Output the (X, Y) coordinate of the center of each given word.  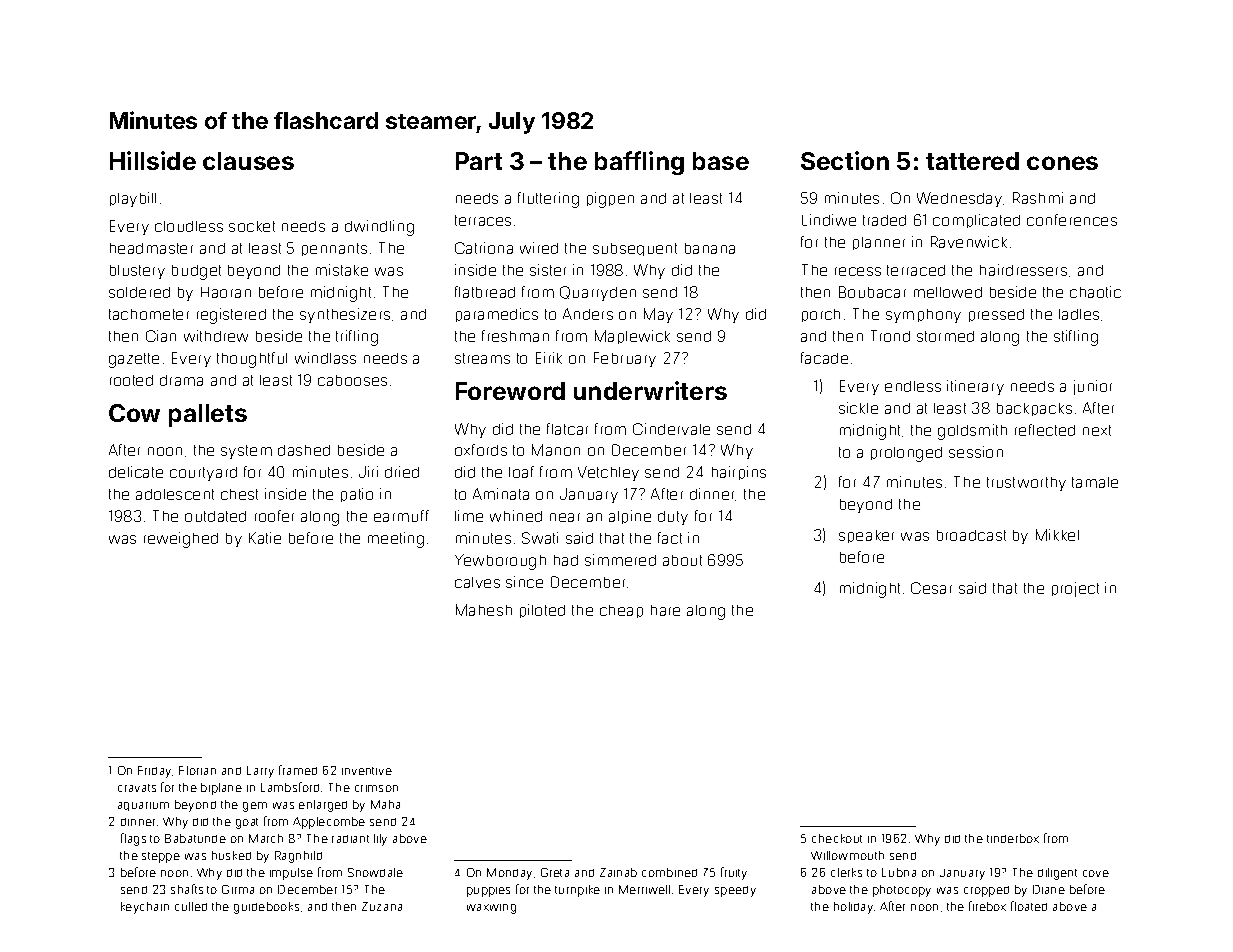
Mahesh (484, 610)
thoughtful (252, 360)
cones (1062, 163)
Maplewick (632, 337)
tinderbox (1013, 838)
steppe (161, 857)
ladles (1079, 314)
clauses (248, 161)
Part (479, 161)
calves (477, 582)
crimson (376, 788)
